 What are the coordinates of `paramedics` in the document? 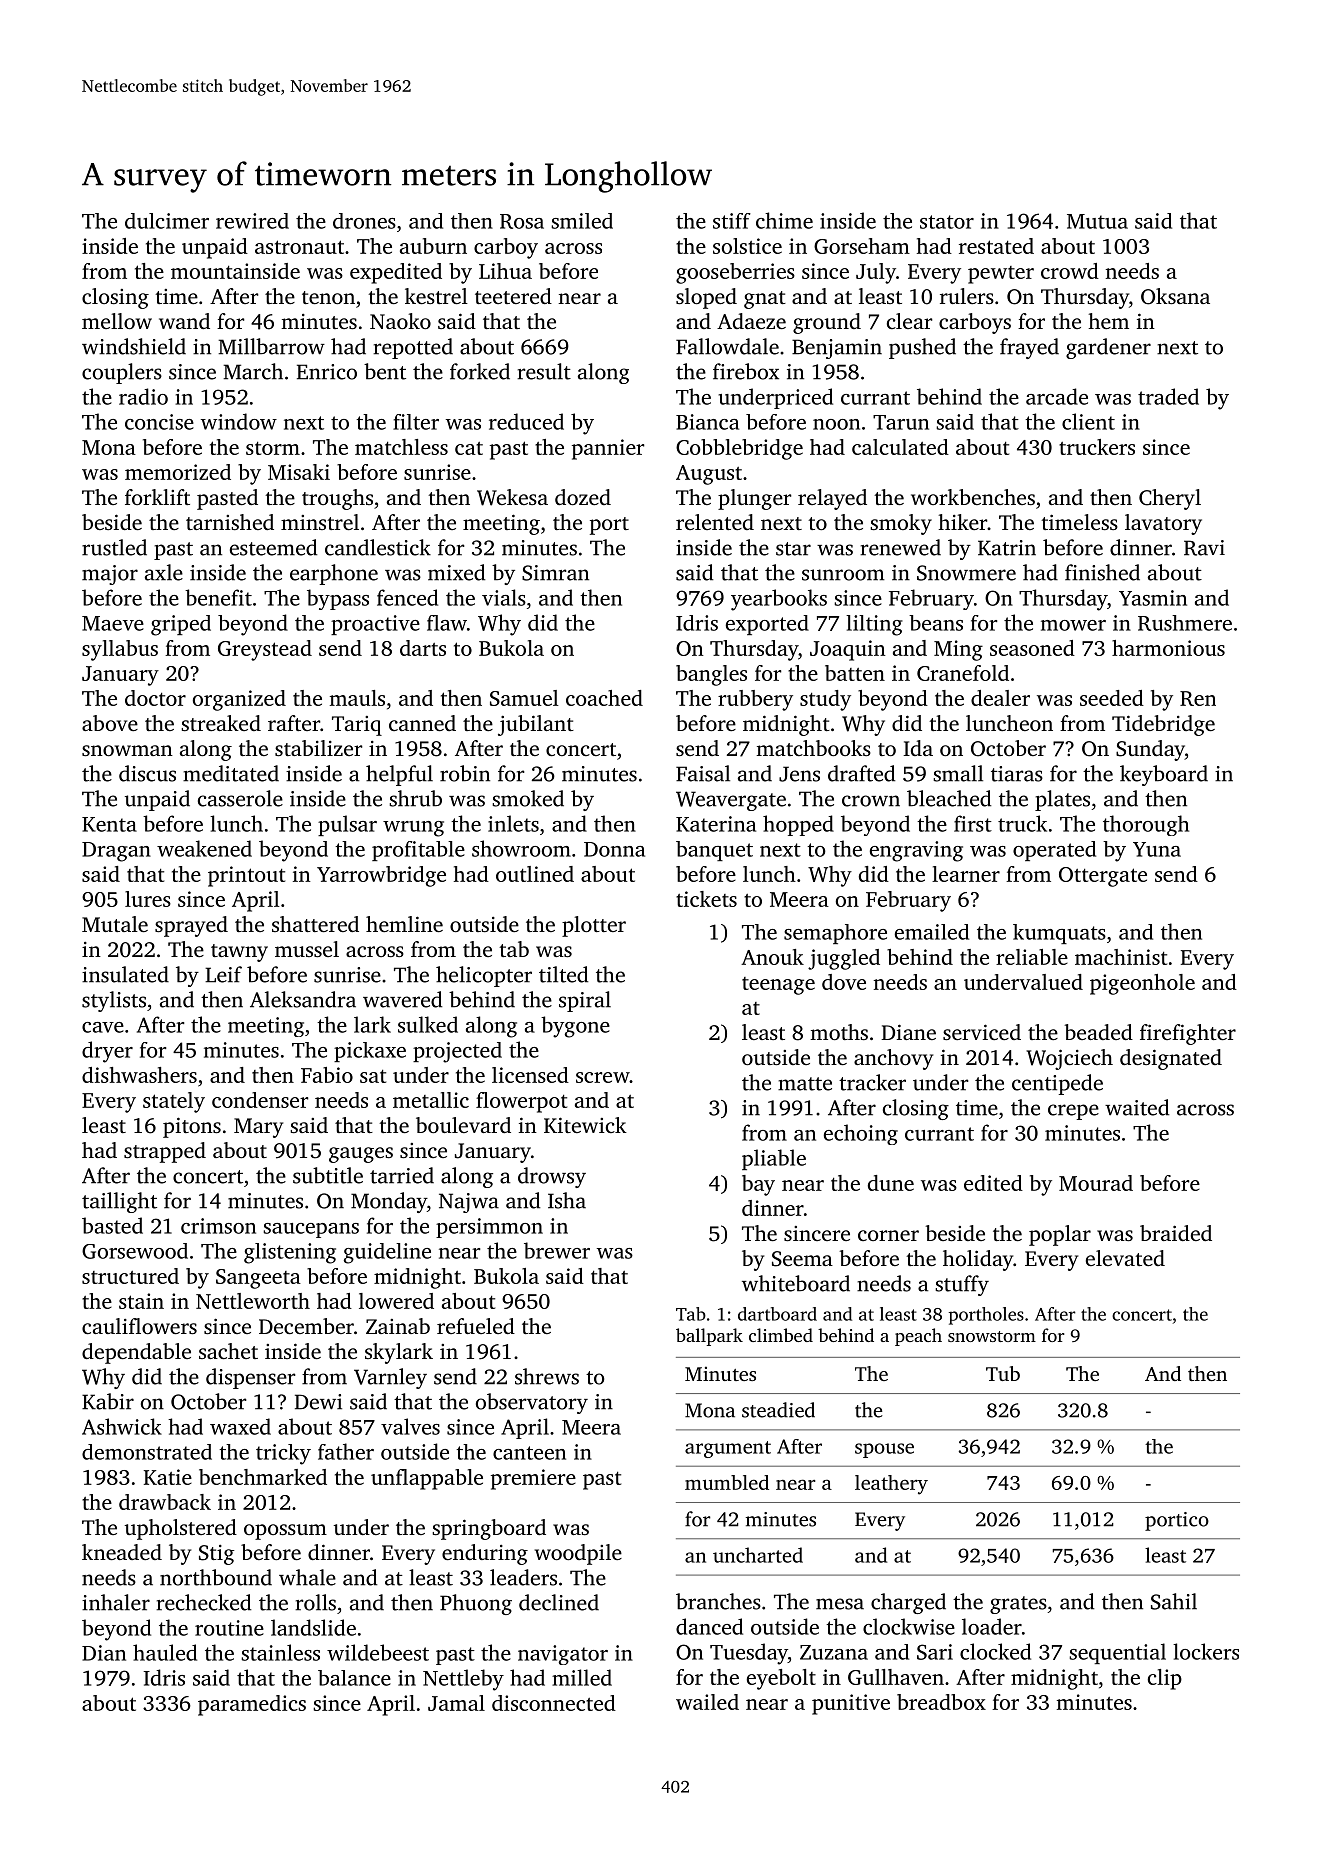 It's located at (252, 1705).
